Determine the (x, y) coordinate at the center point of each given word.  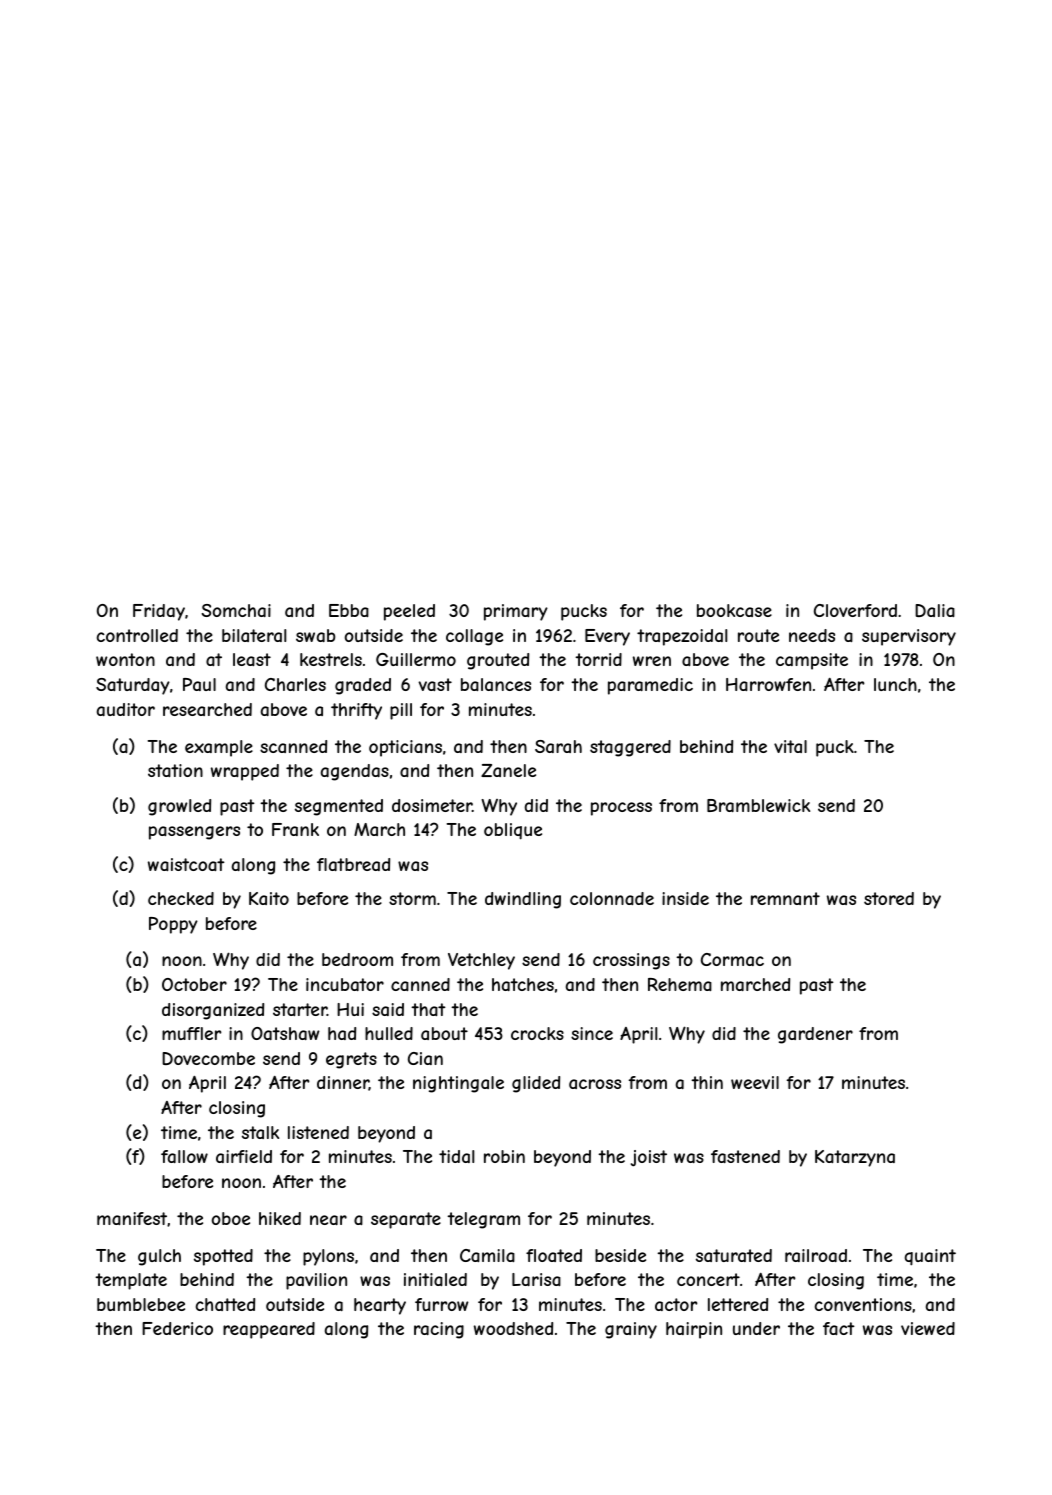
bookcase (734, 610)
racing (439, 1330)
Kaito (269, 898)
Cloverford (855, 610)
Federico (177, 1328)
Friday (159, 612)
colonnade (612, 898)
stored (889, 898)
